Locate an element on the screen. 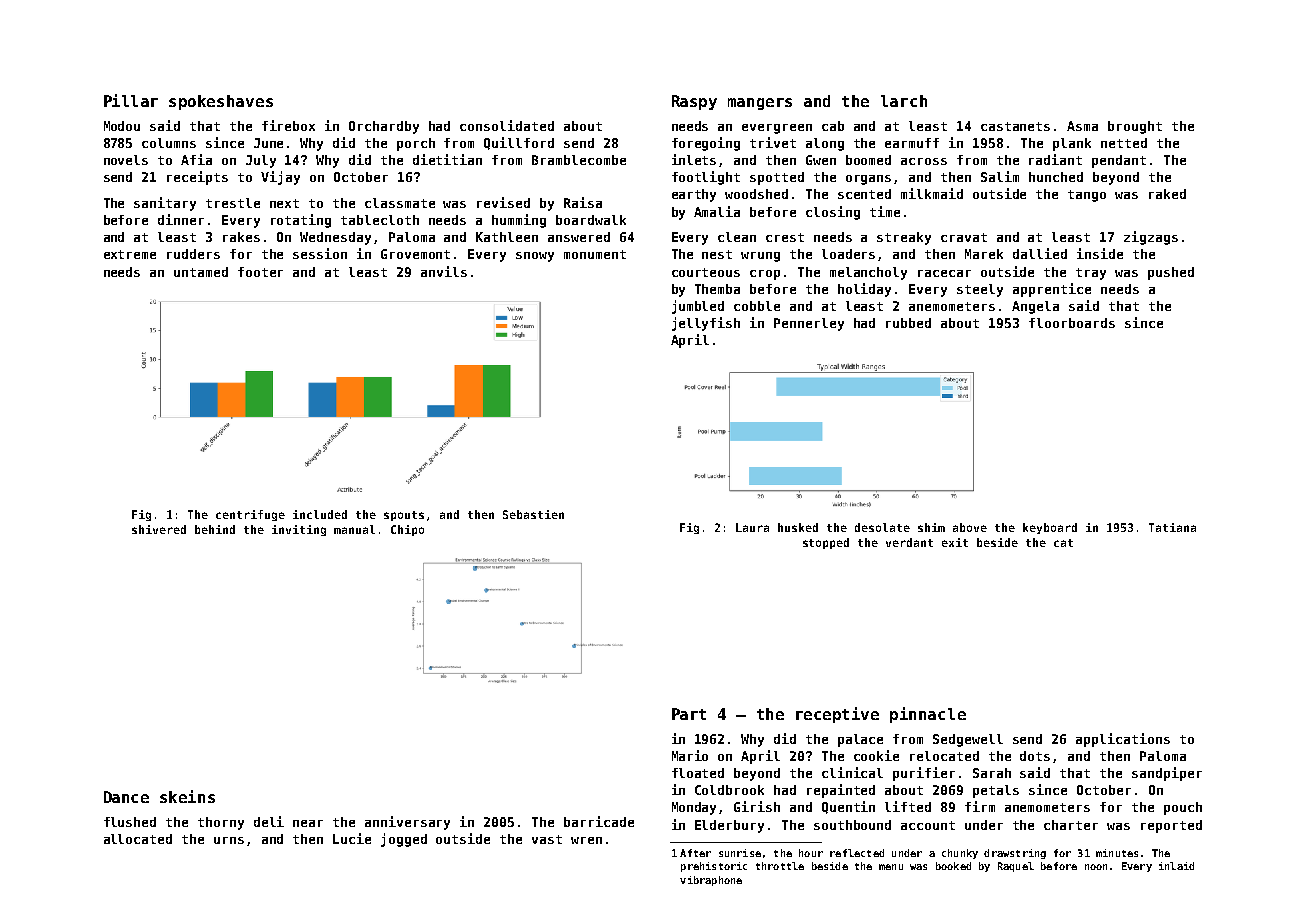 Image resolution: width=1308 pixels, height=924 pixels. Pennerley is located at coordinates (809, 324).
